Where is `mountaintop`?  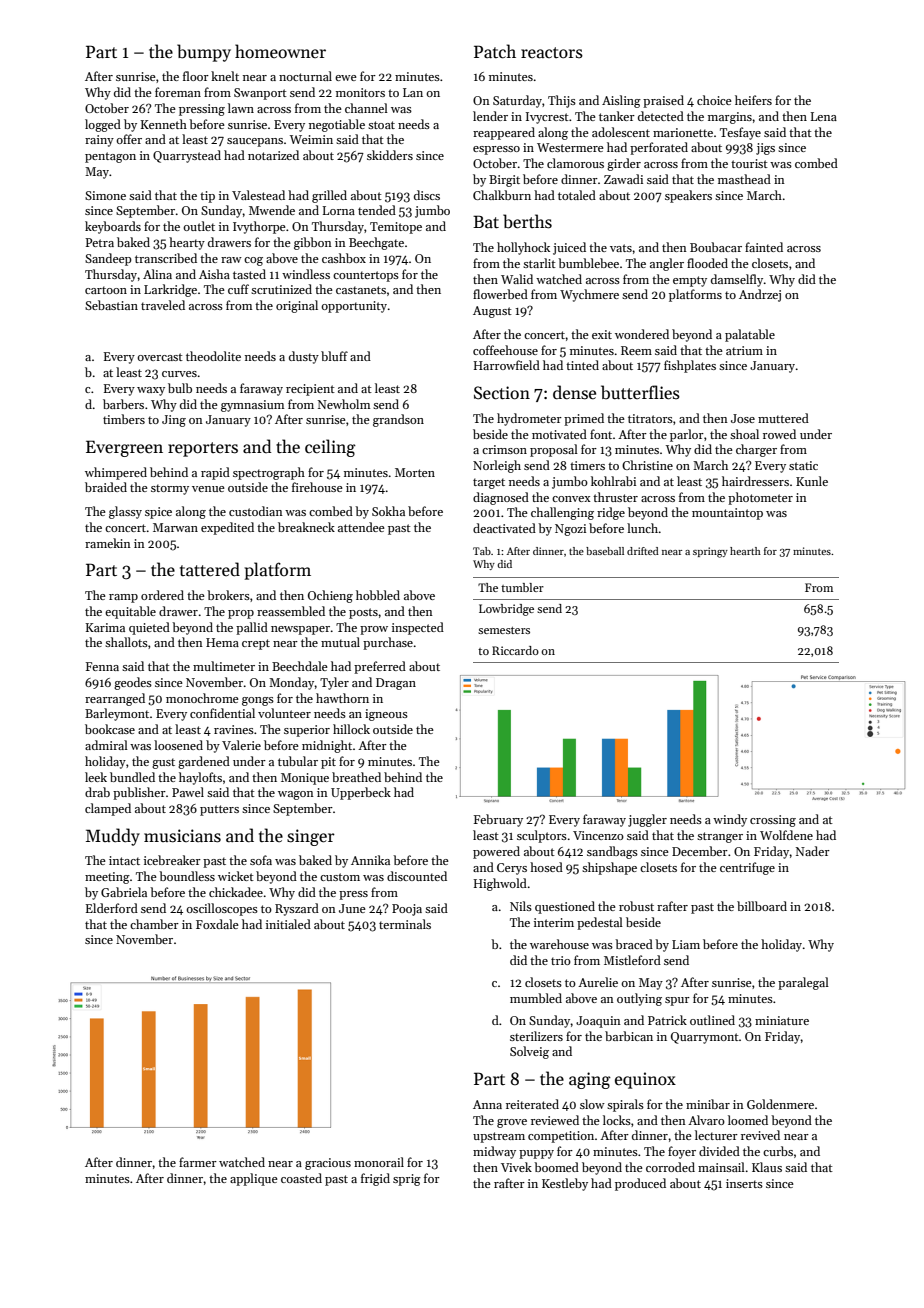 mountaintop is located at coordinates (727, 514).
